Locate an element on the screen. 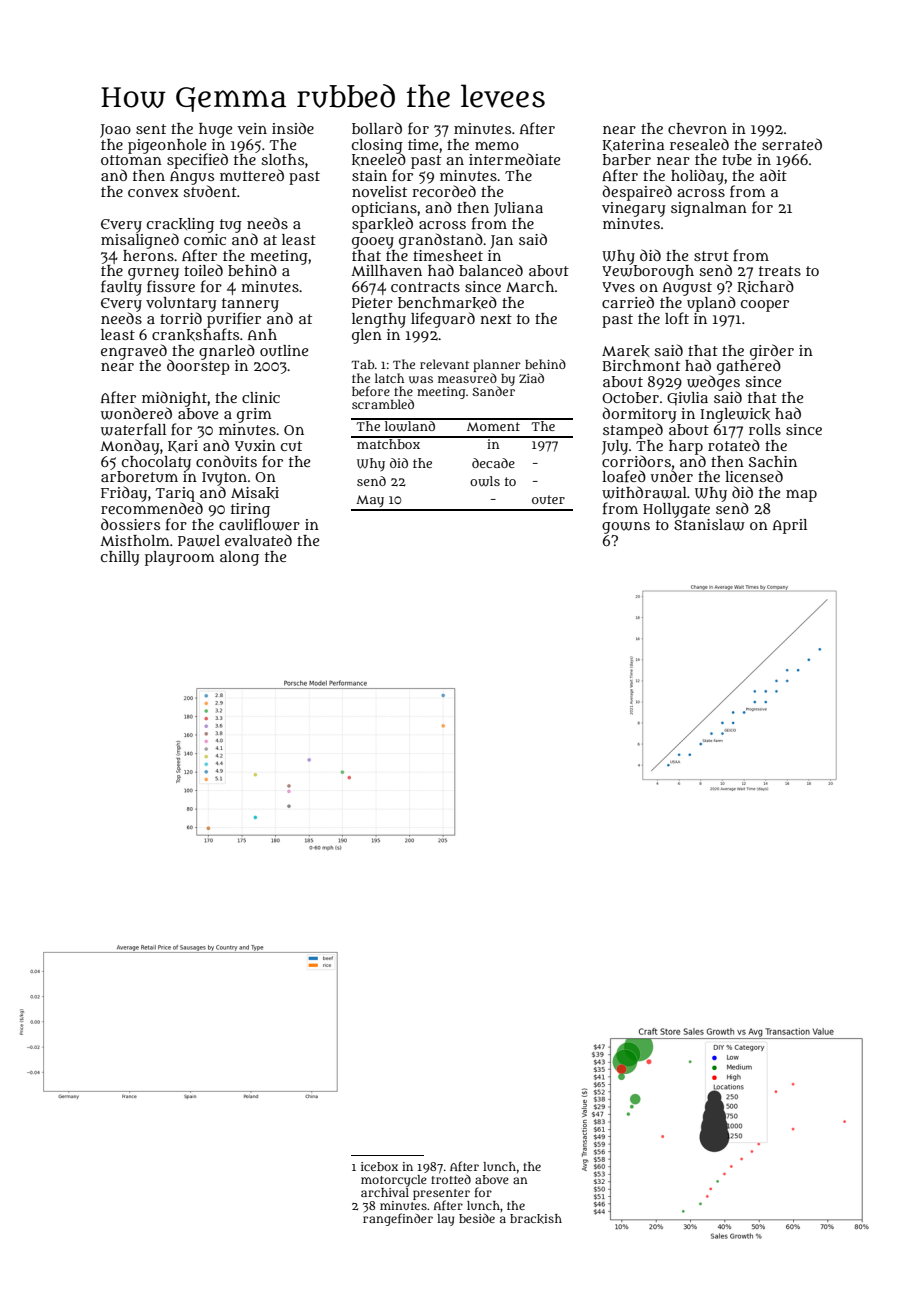  playroom is located at coordinates (179, 558).
